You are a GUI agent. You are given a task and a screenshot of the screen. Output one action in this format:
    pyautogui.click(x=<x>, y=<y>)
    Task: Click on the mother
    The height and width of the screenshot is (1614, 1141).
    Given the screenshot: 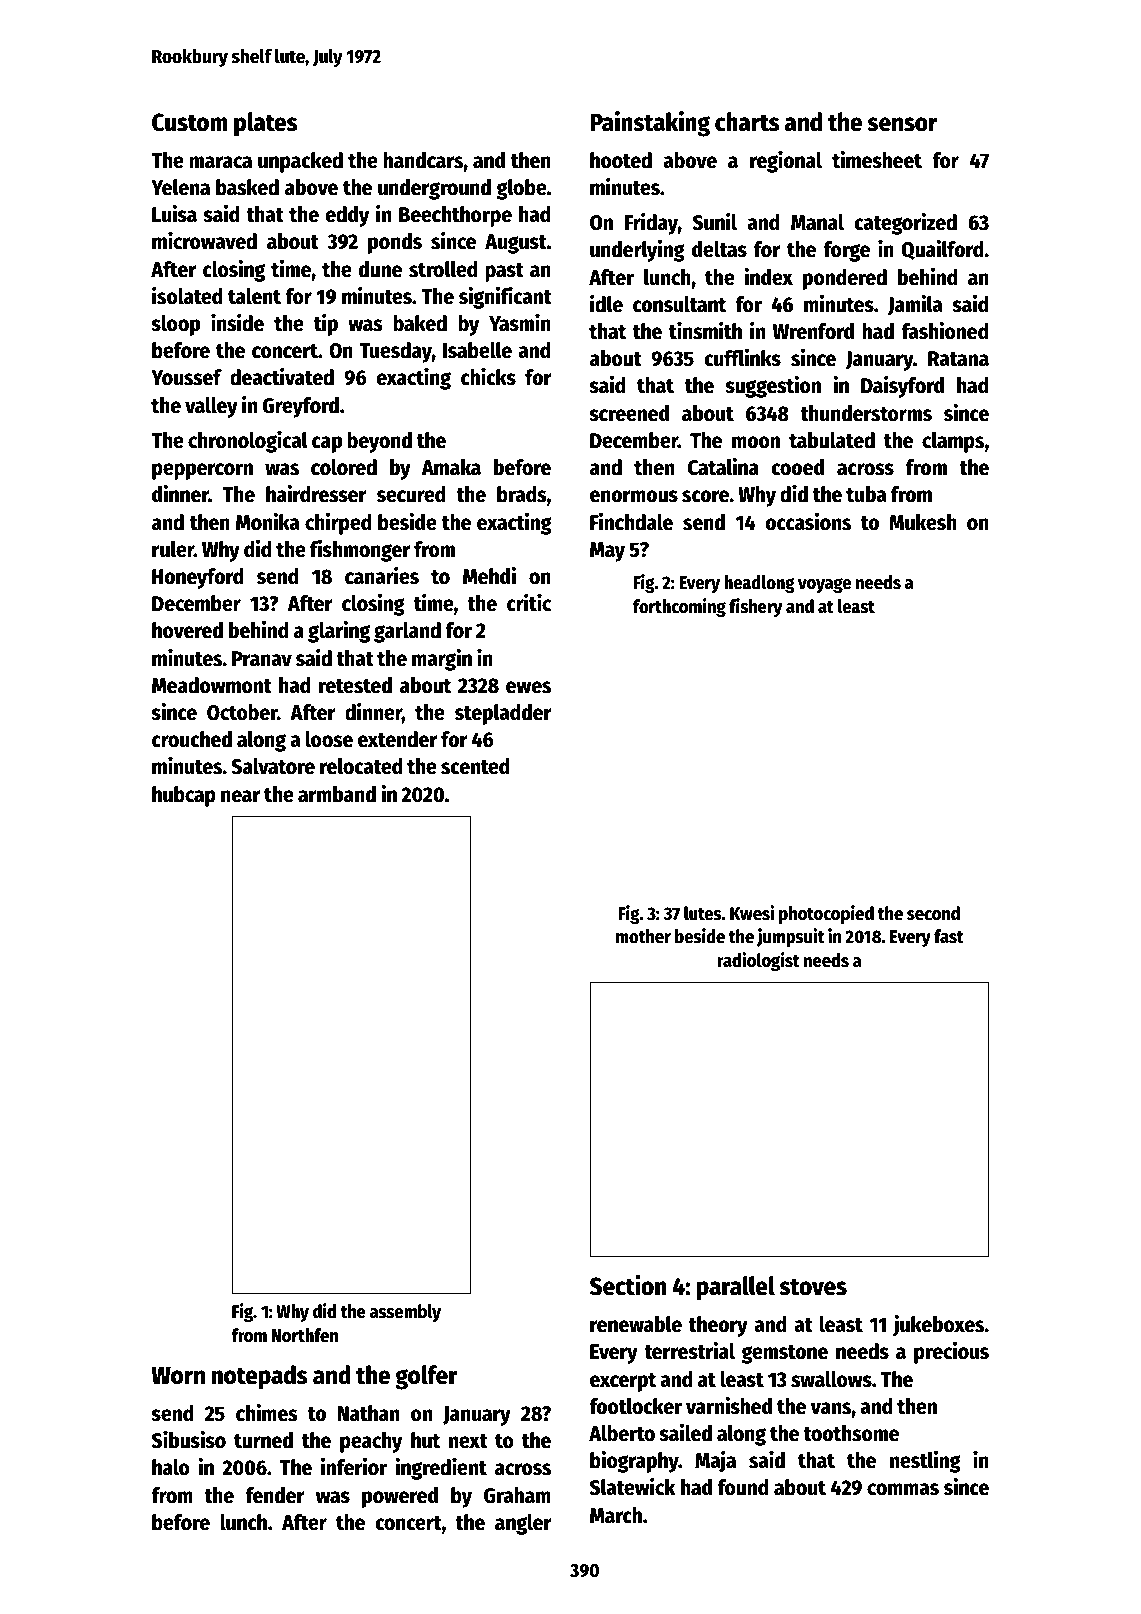 What is the action you would take?
    pyautogui.click(x=643, y=936)
